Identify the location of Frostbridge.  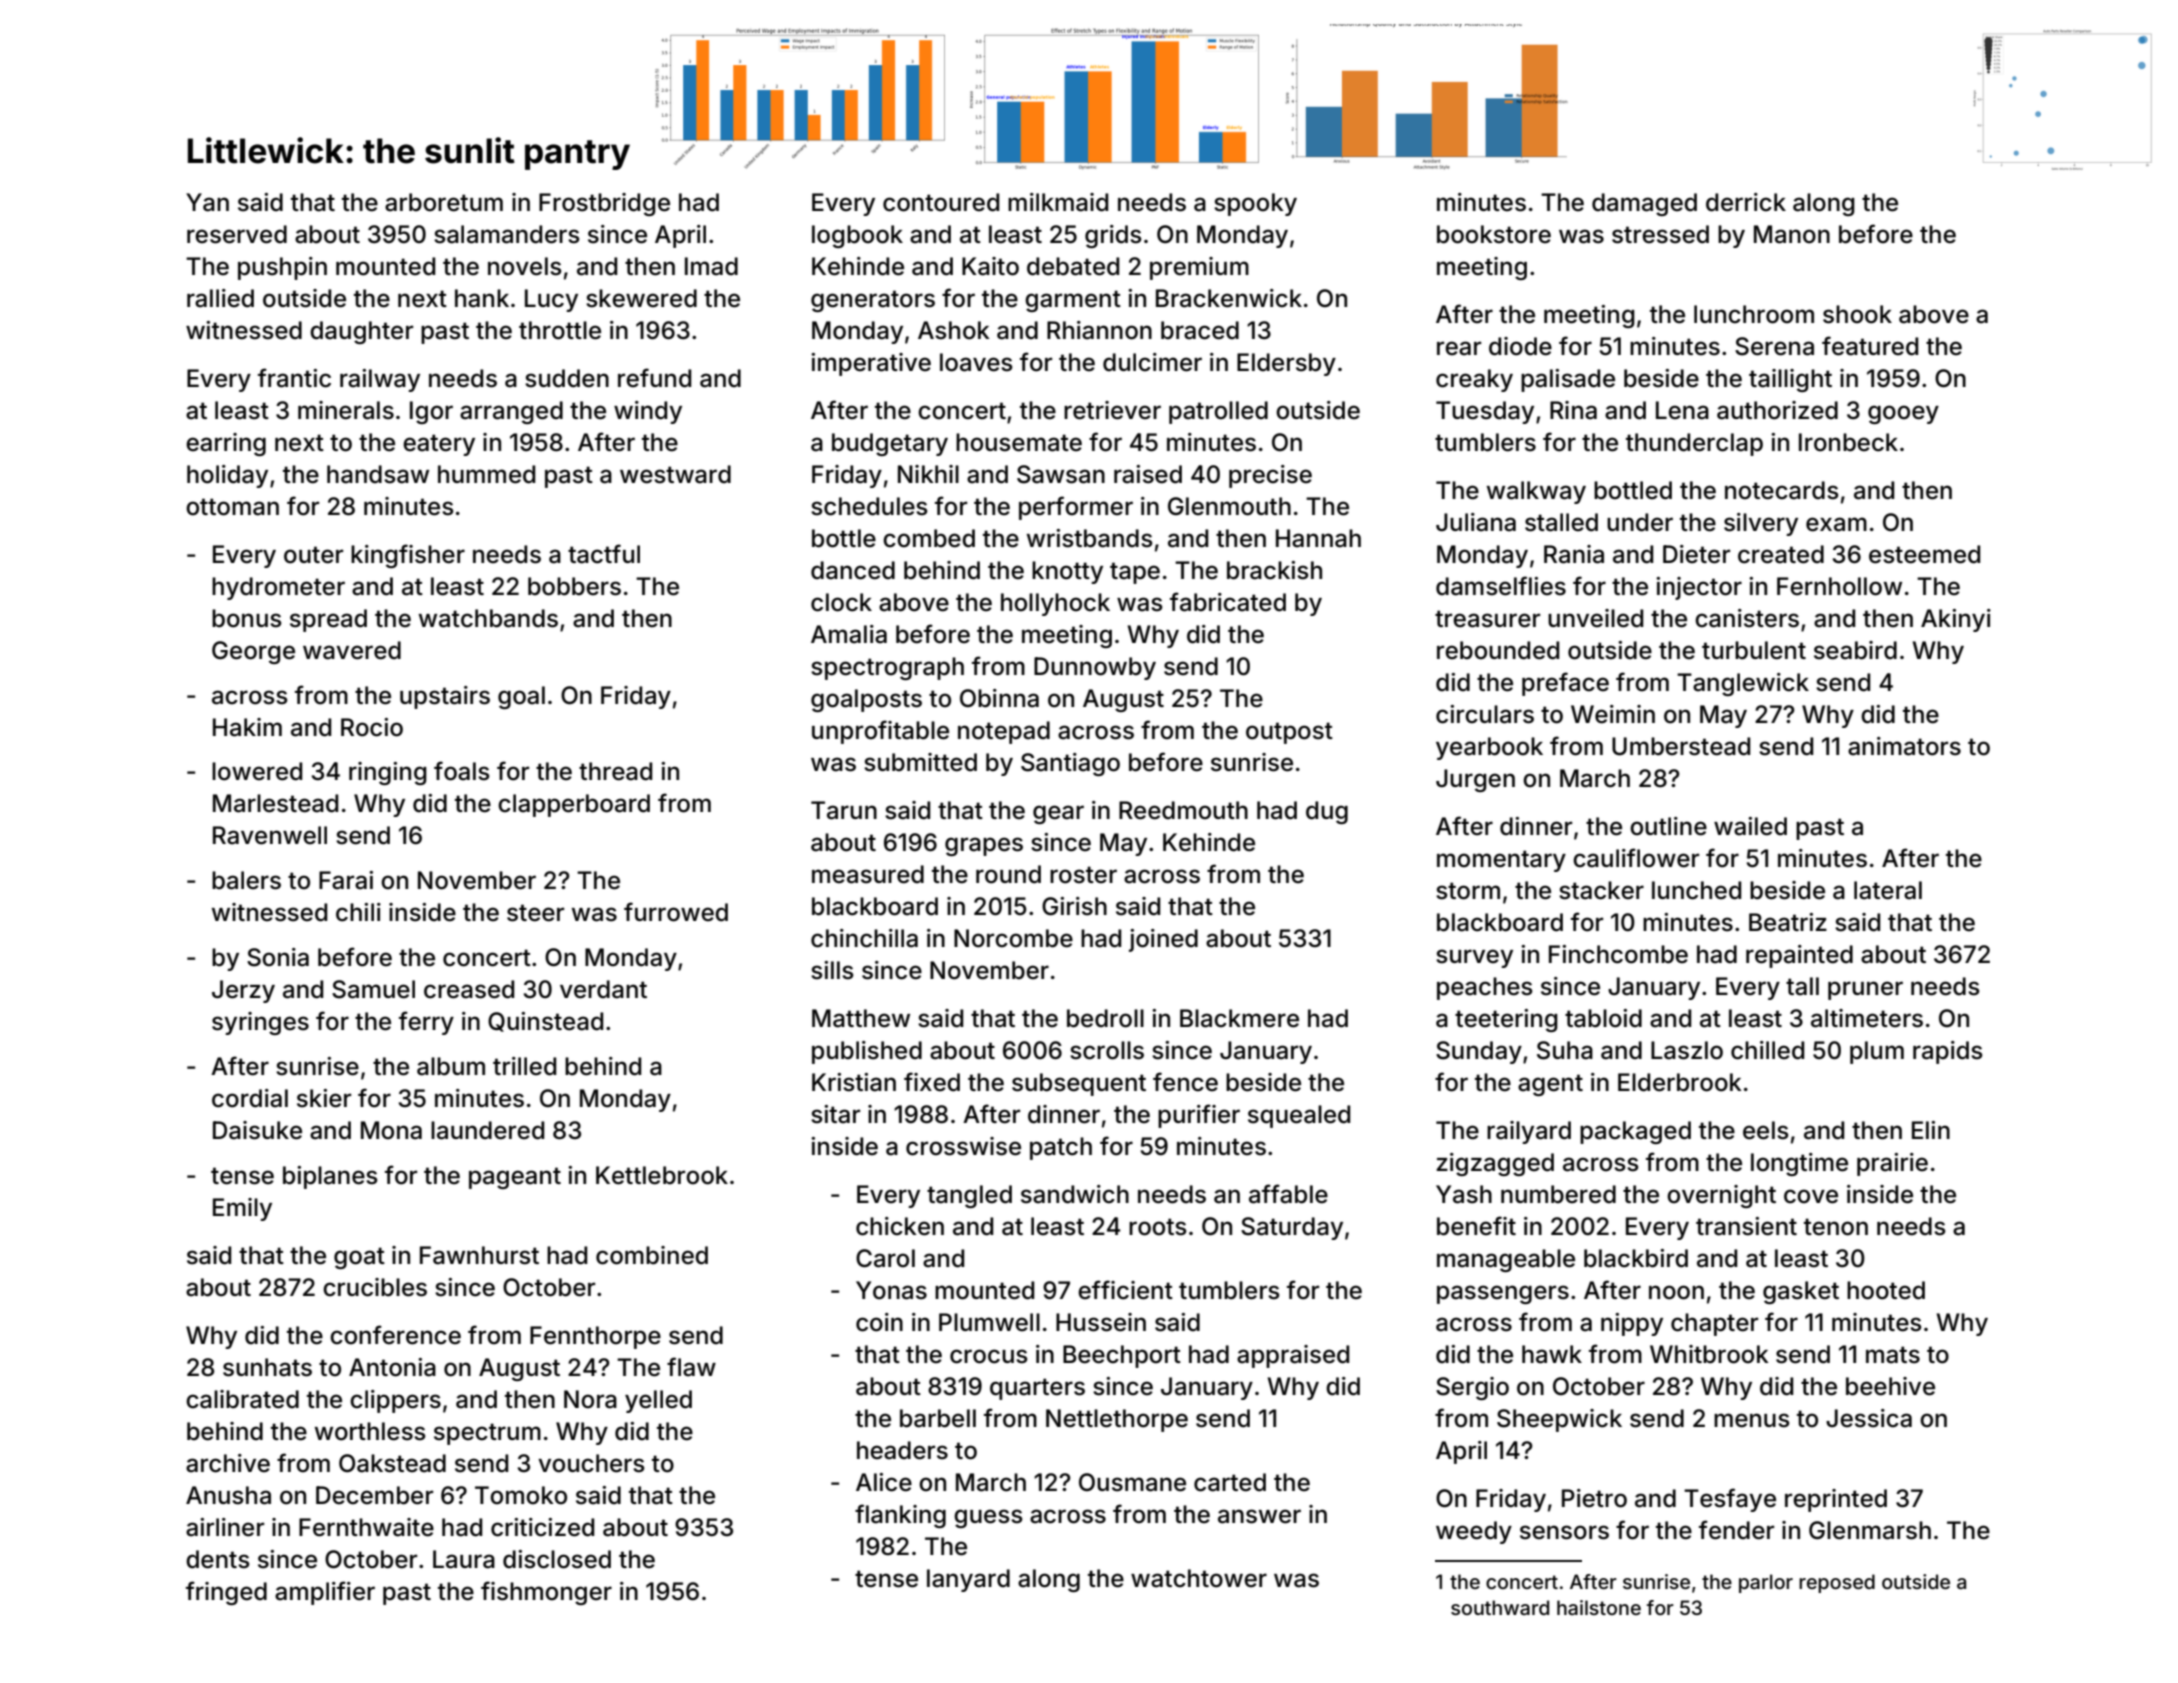
(604, 204).
